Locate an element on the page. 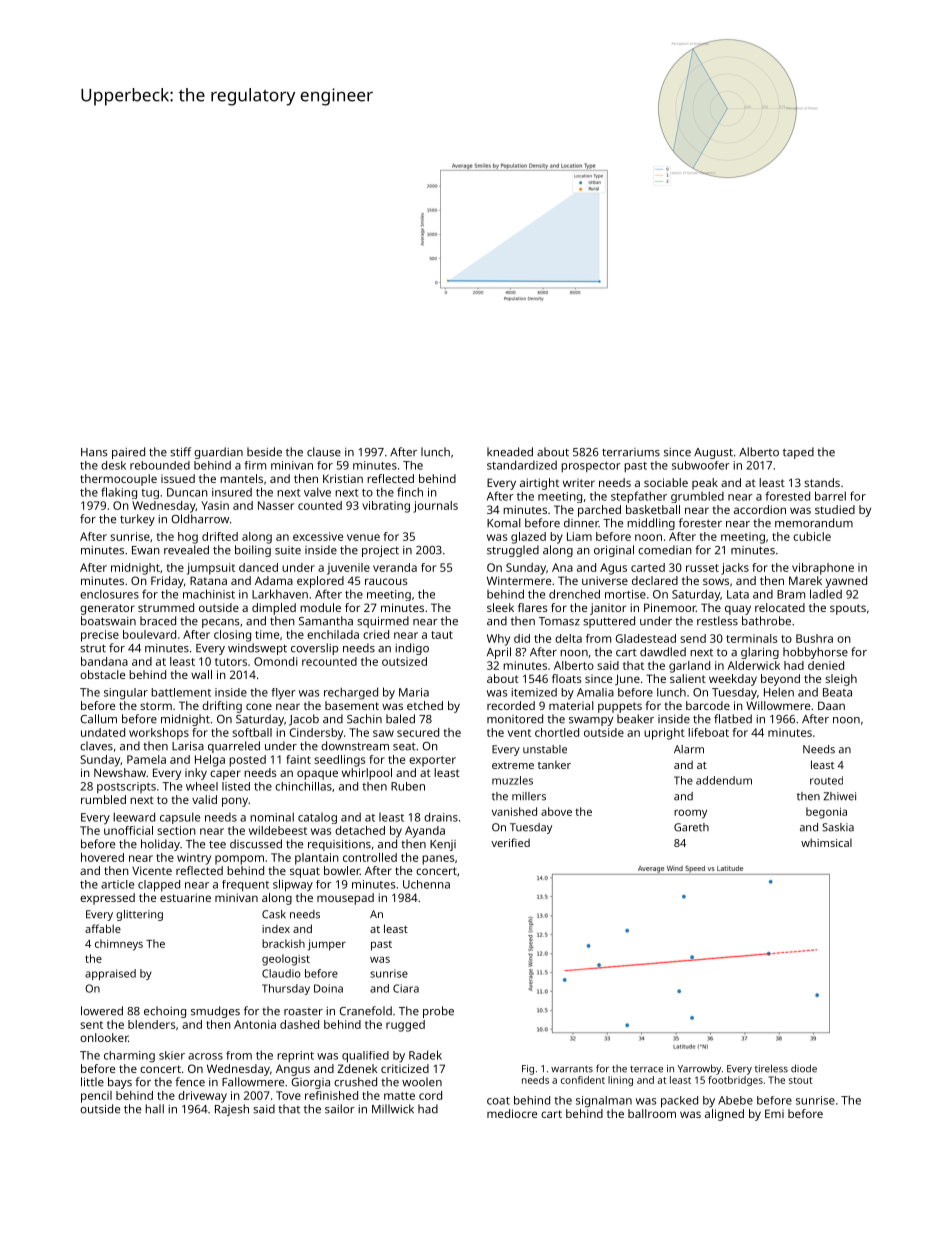  Nasser is located at coordinates (276, 505).
